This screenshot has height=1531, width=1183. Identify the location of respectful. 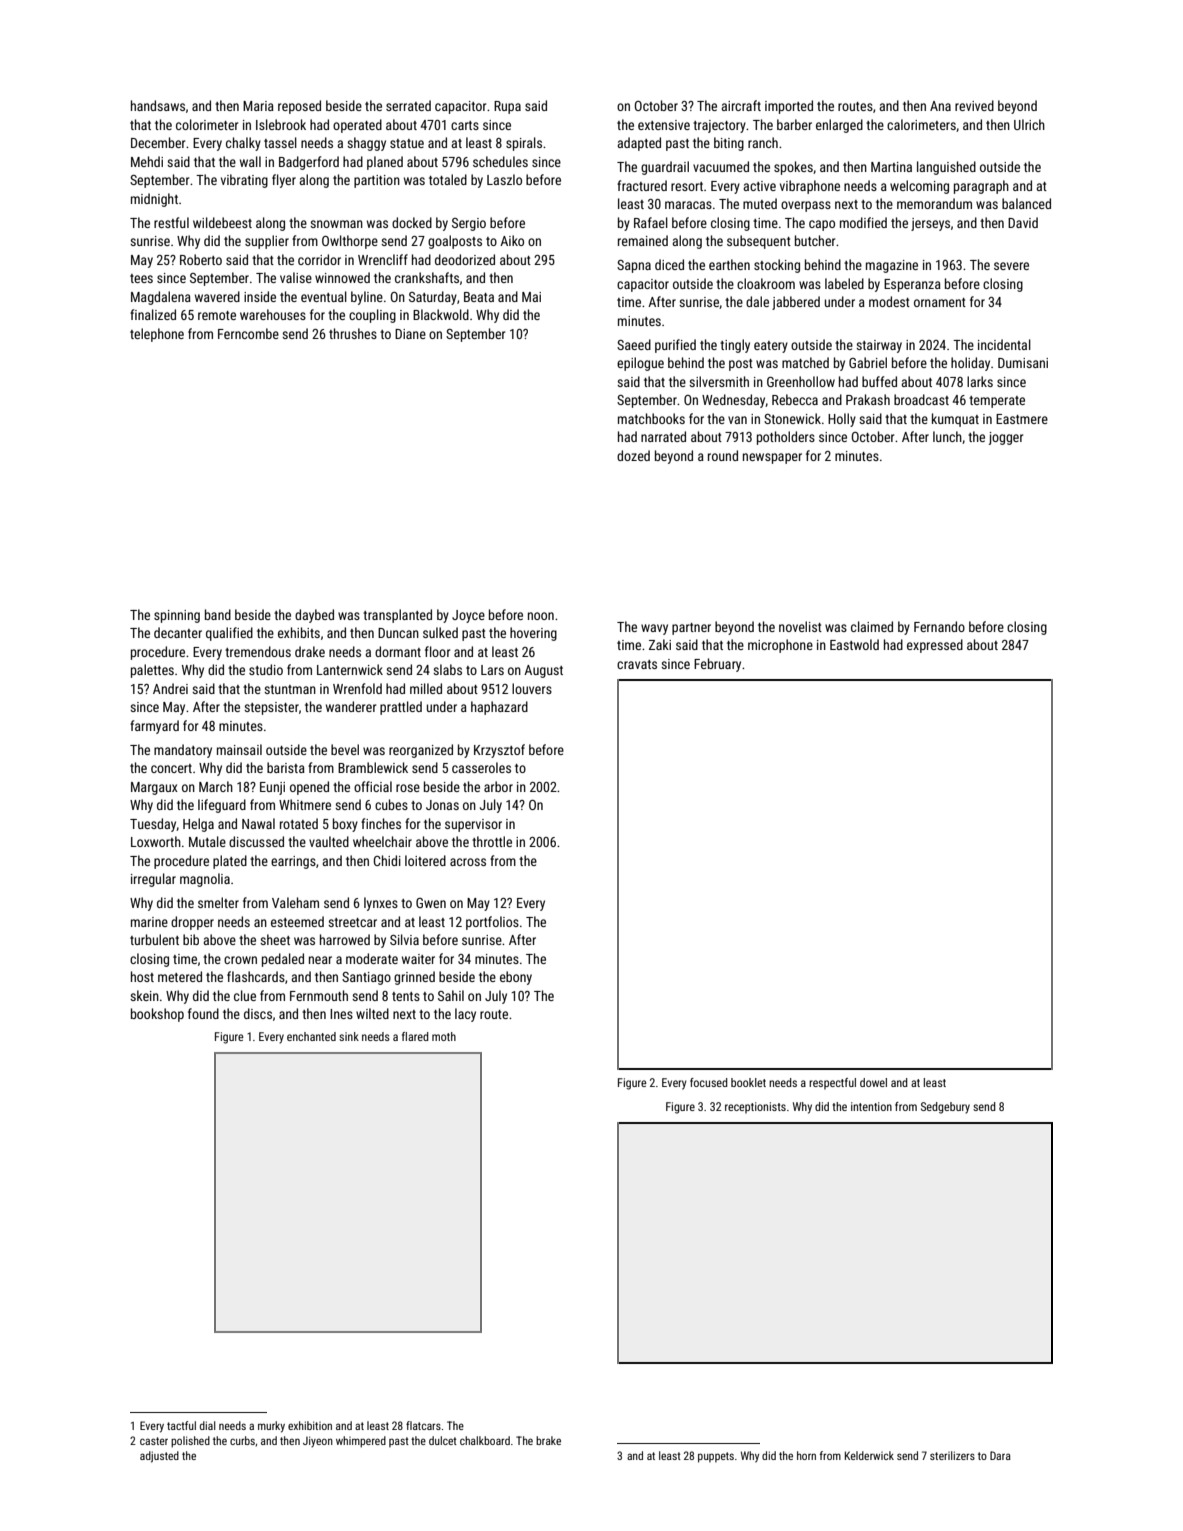
(832, 1084).
